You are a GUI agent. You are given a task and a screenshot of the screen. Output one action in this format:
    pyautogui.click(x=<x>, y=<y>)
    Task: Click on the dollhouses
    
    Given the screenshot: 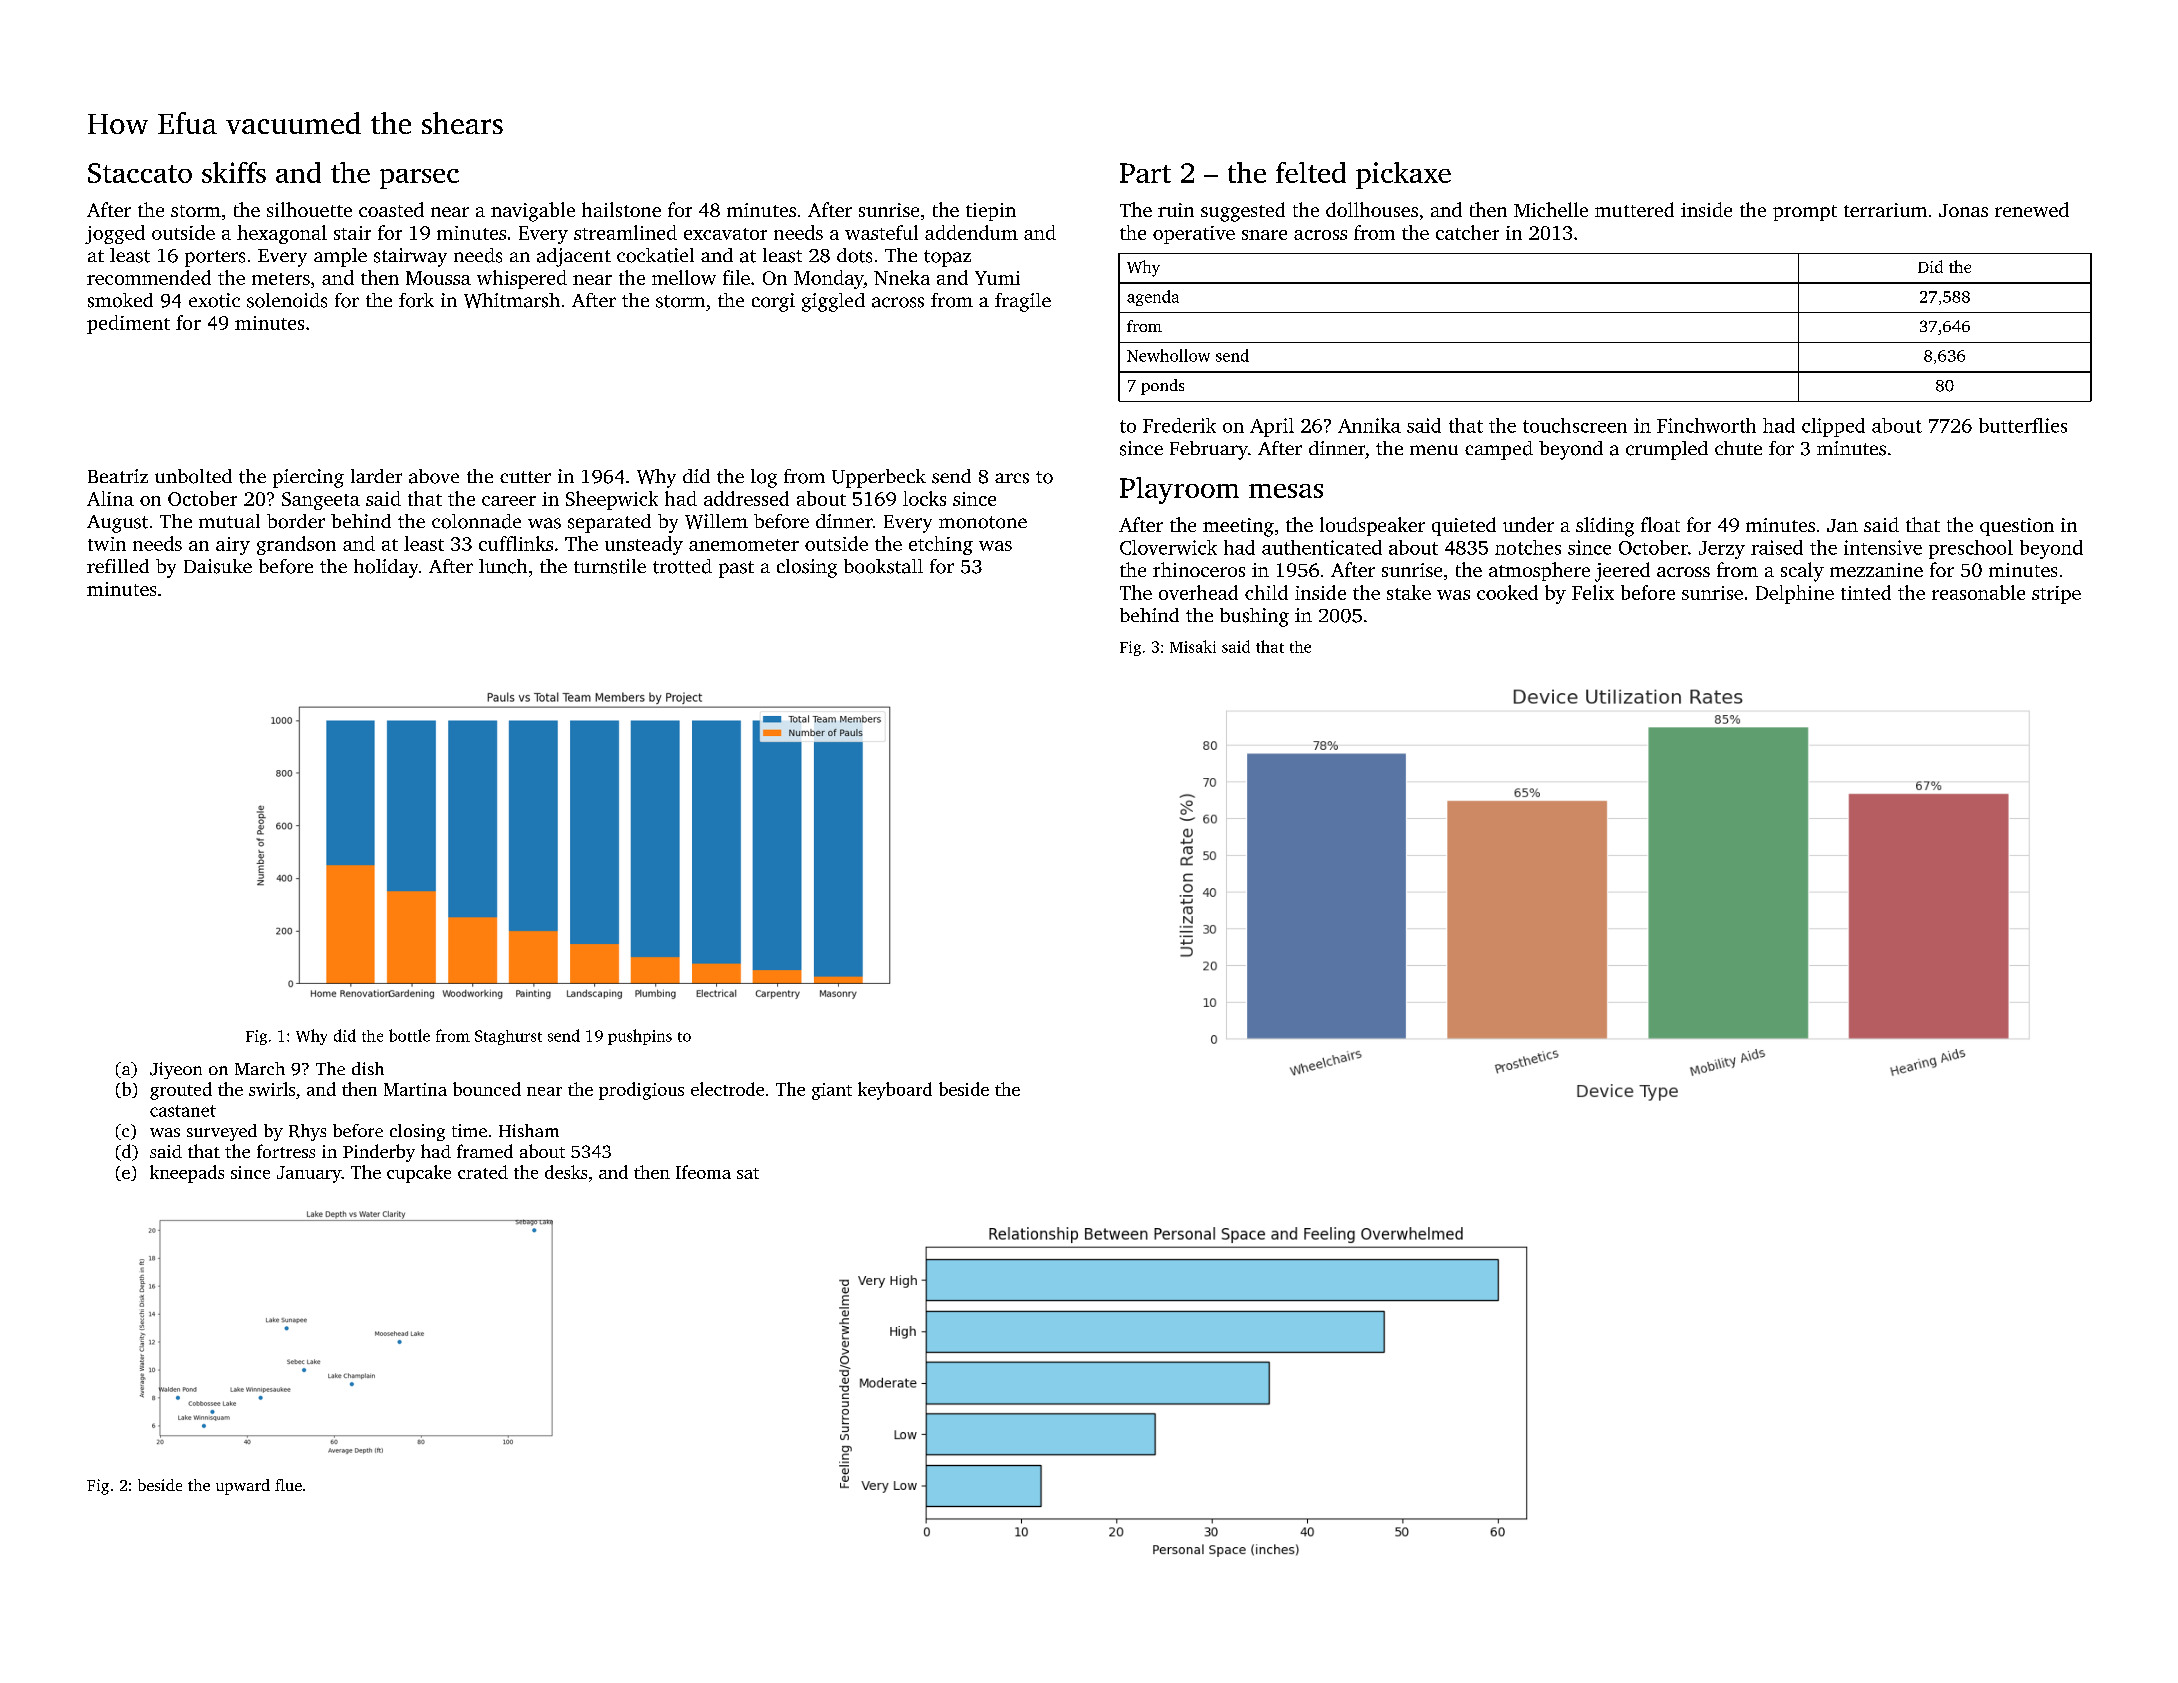 What is the action you would take?
    pyautogui.click(x=1372, y=209)
